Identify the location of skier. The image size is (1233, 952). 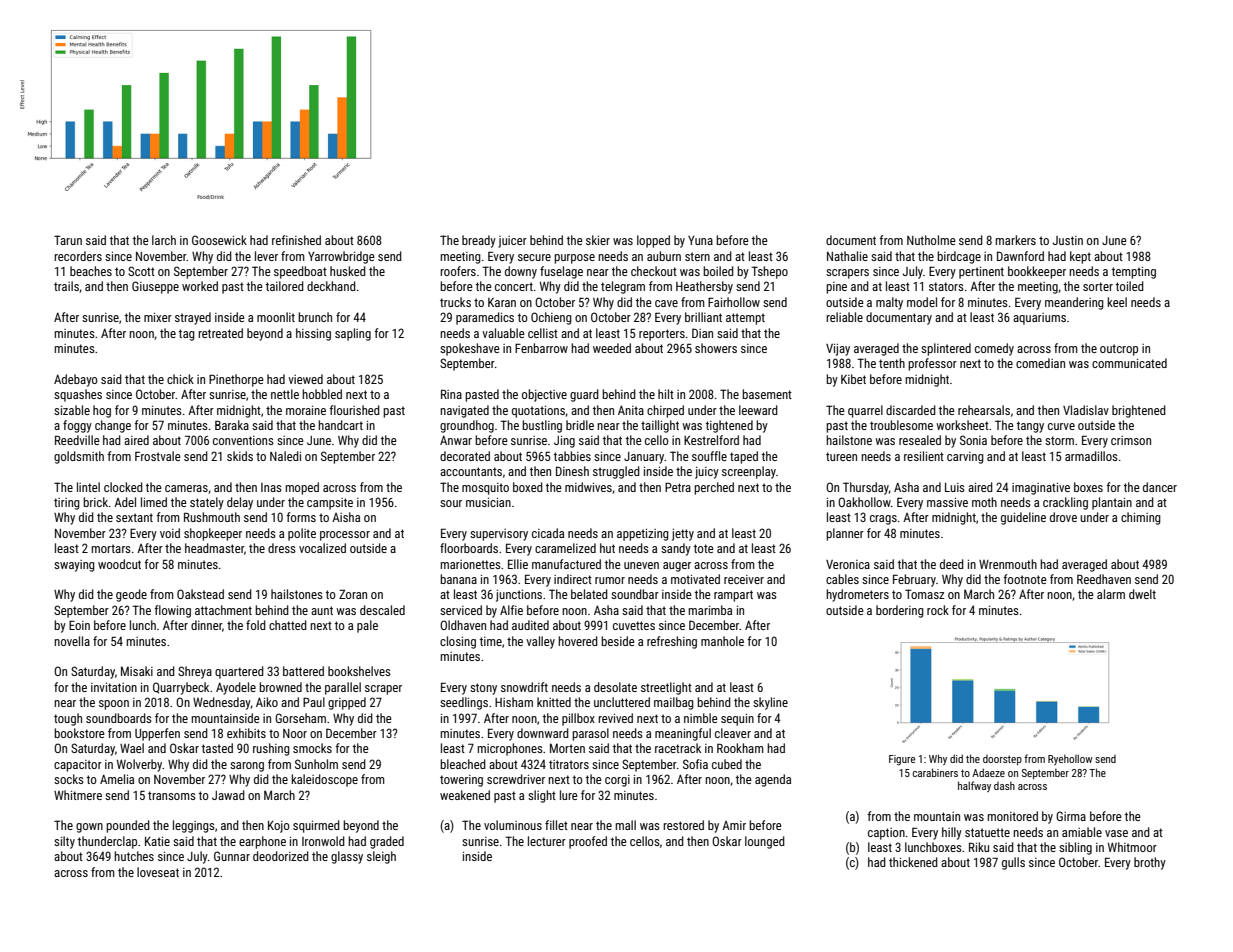
(598, 240).
